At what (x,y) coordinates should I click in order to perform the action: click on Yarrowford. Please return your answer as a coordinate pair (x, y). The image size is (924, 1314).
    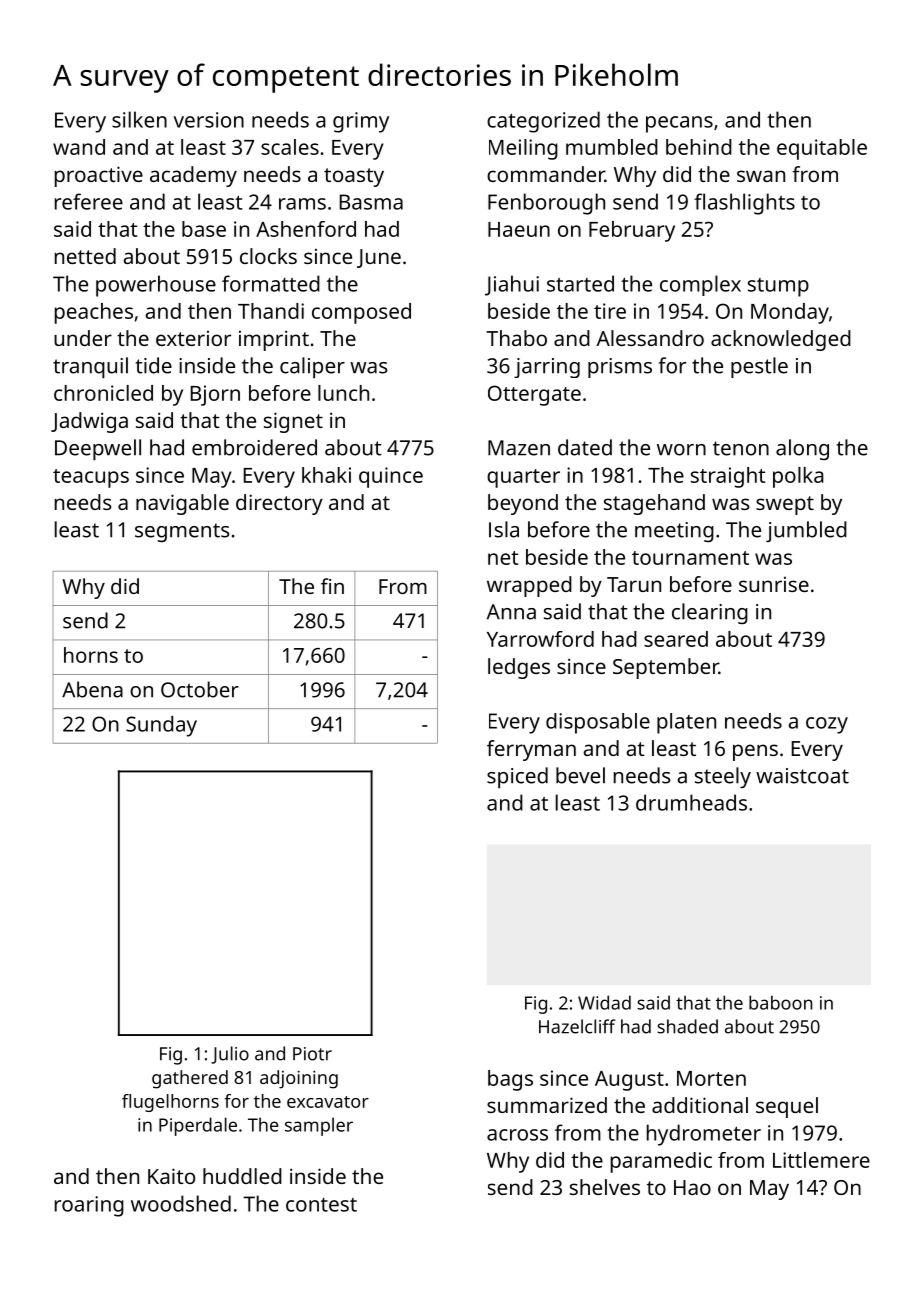
    Looking at the image, I should click on (540, 639).
